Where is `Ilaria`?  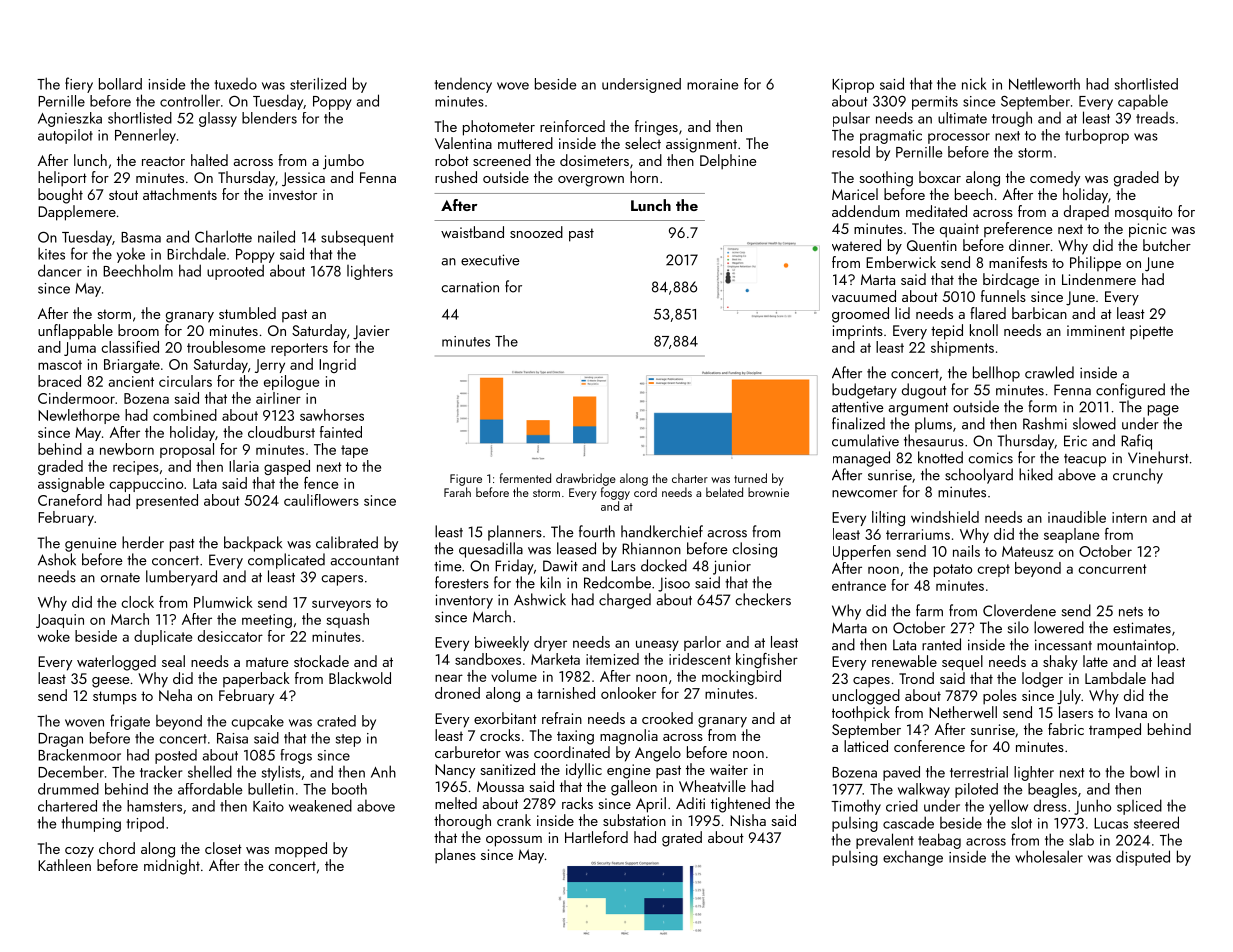 Ilaria is located at coordinates (244, 466).
